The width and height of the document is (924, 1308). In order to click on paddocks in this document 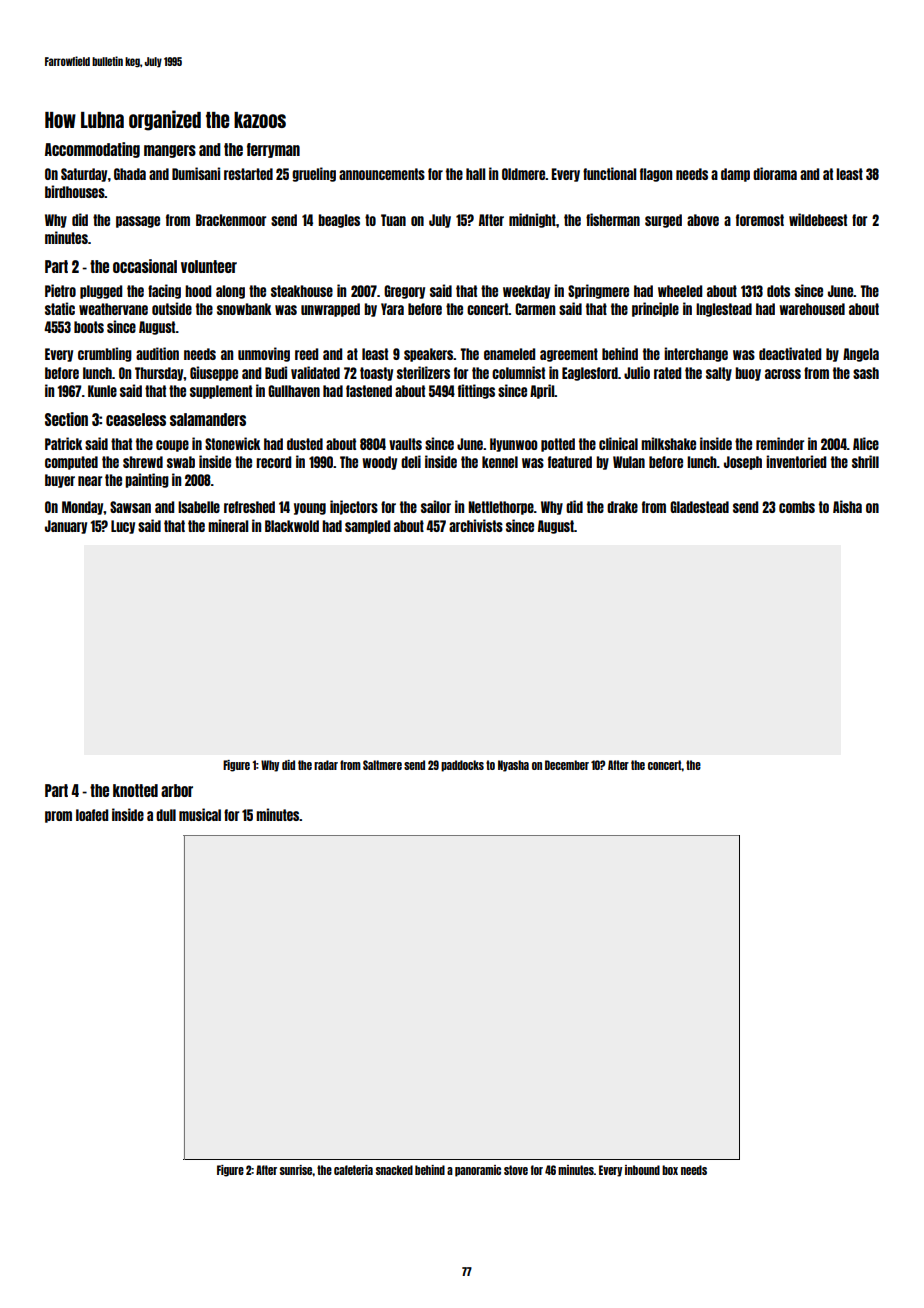, I will do `click(462, 766)`.
